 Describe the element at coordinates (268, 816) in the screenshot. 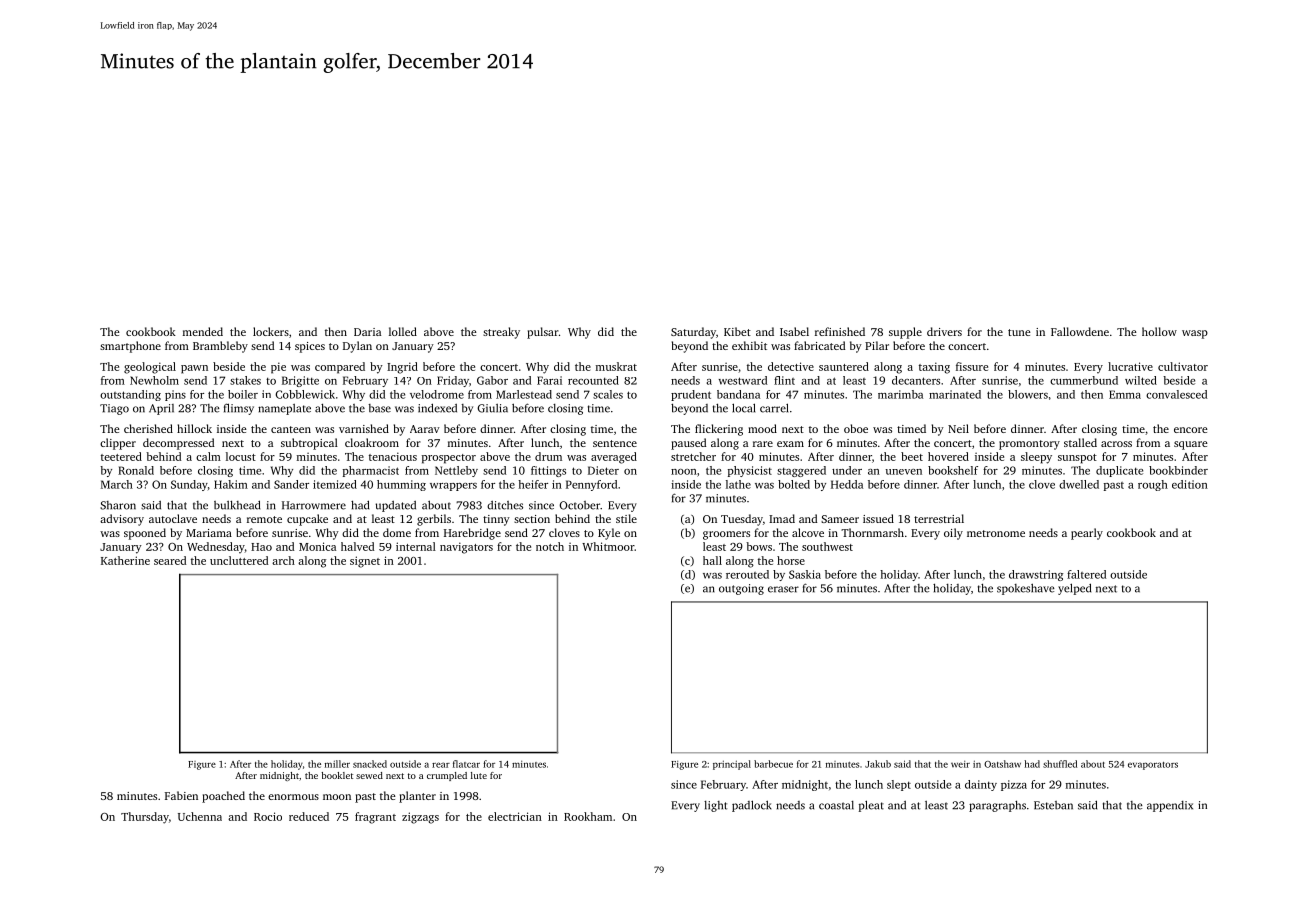

I see `Rocio` at that location.
